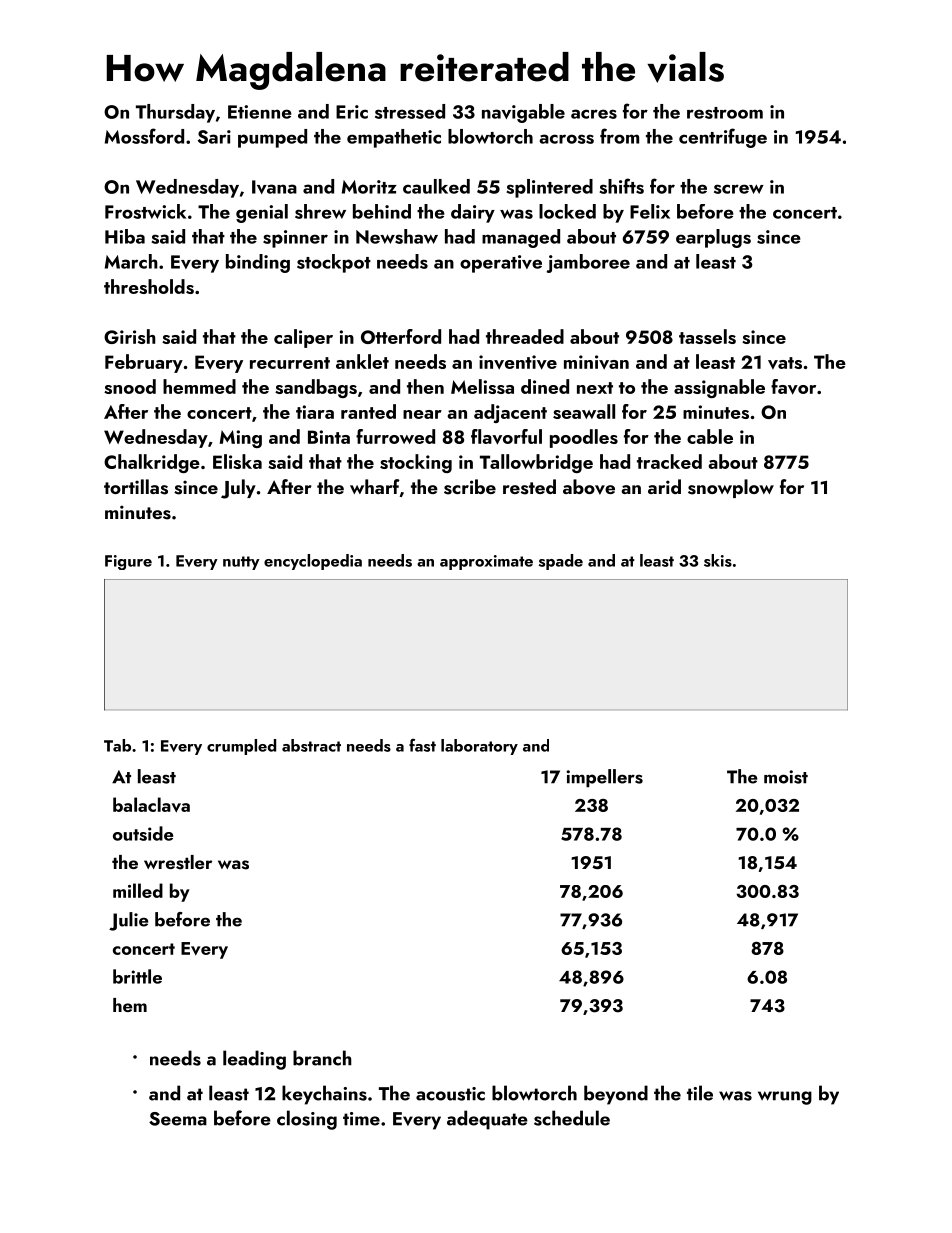  Describe the element at coordinates (713, 238) in the image. I see `earplugs` at that location.
